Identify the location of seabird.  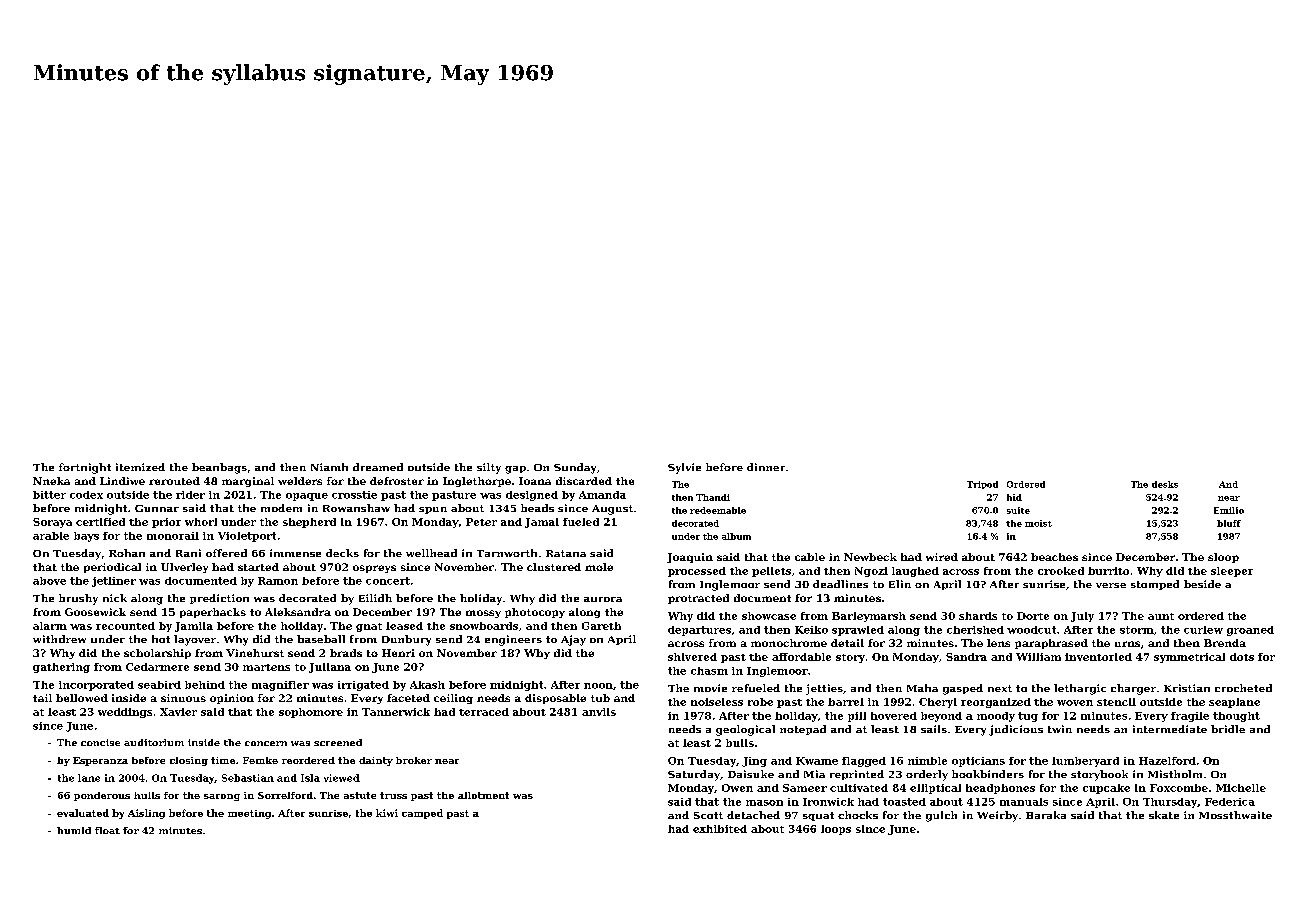
(159, 685).
